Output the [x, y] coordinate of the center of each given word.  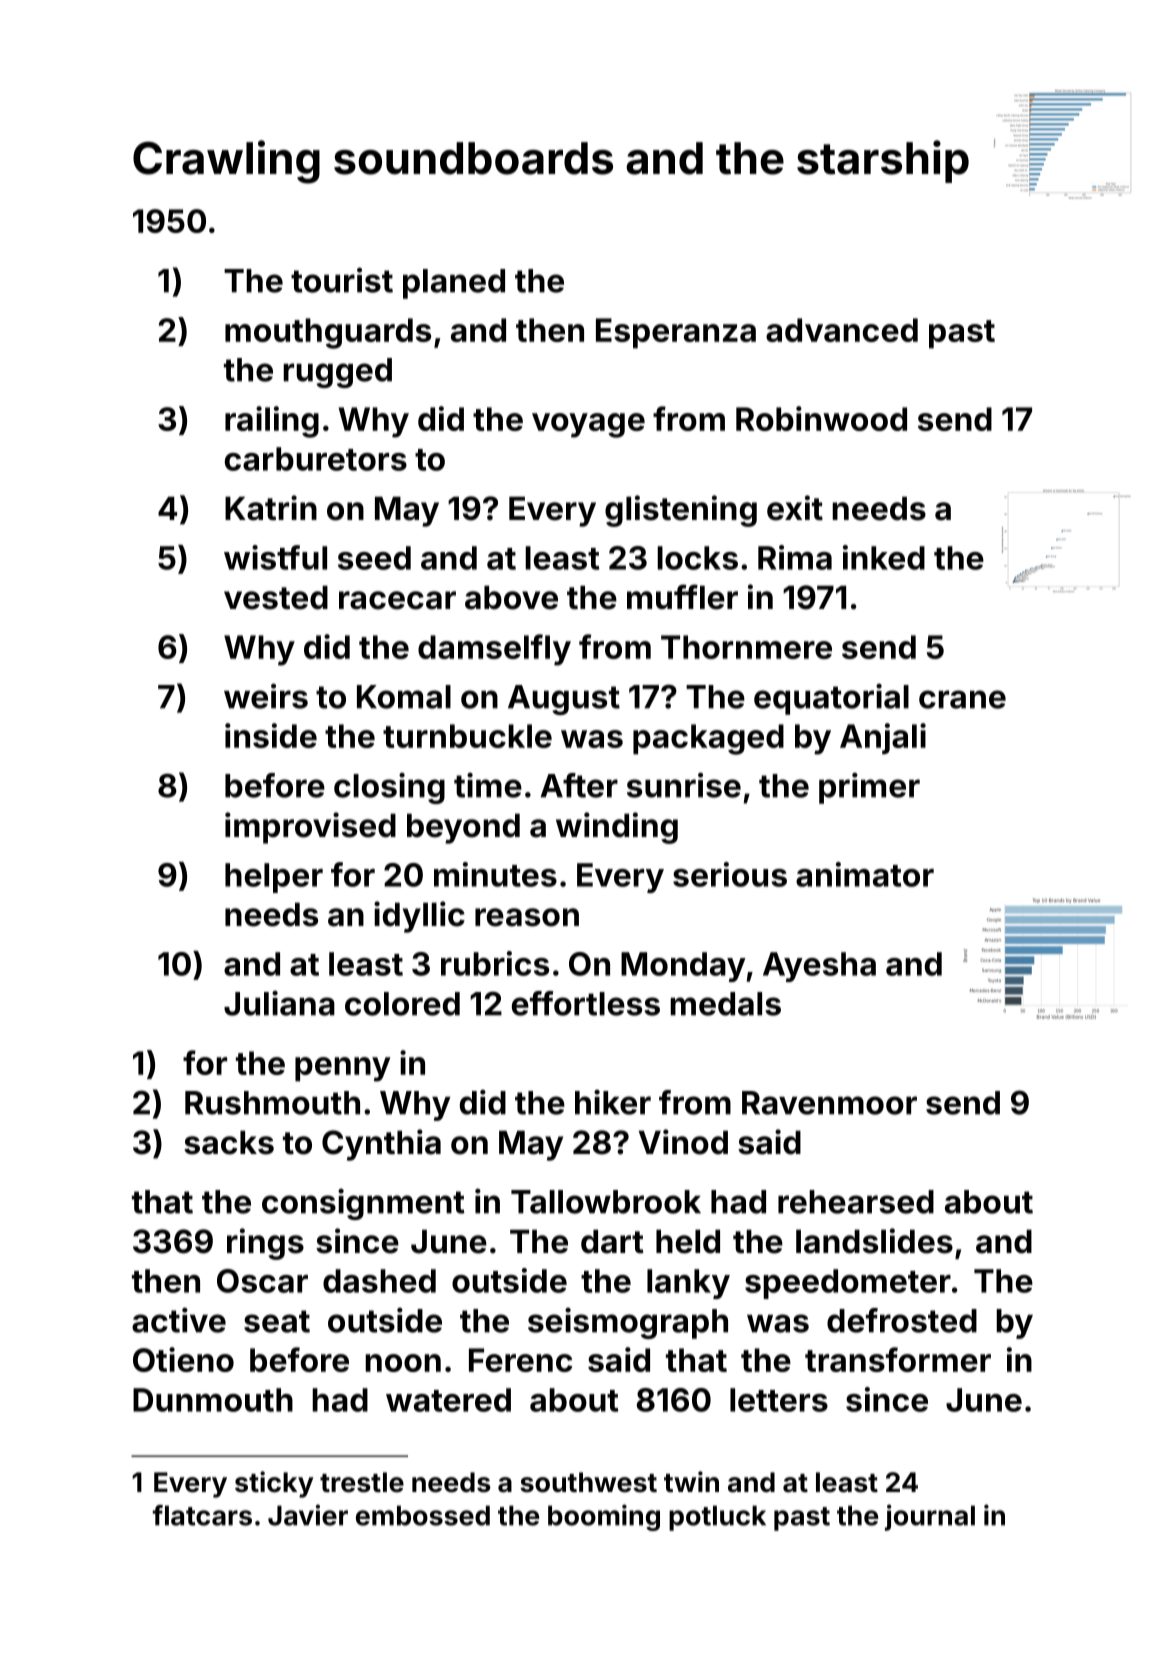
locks [697, 558]
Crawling [226, 162]
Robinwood [821, 418]
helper [274, 878]
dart [612, 1241]
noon [403, 1363]
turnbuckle [467, 736]
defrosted [902, 1320]
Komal [404, 697]
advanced [842, 330]
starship [883, 161]
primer [869, 788]
